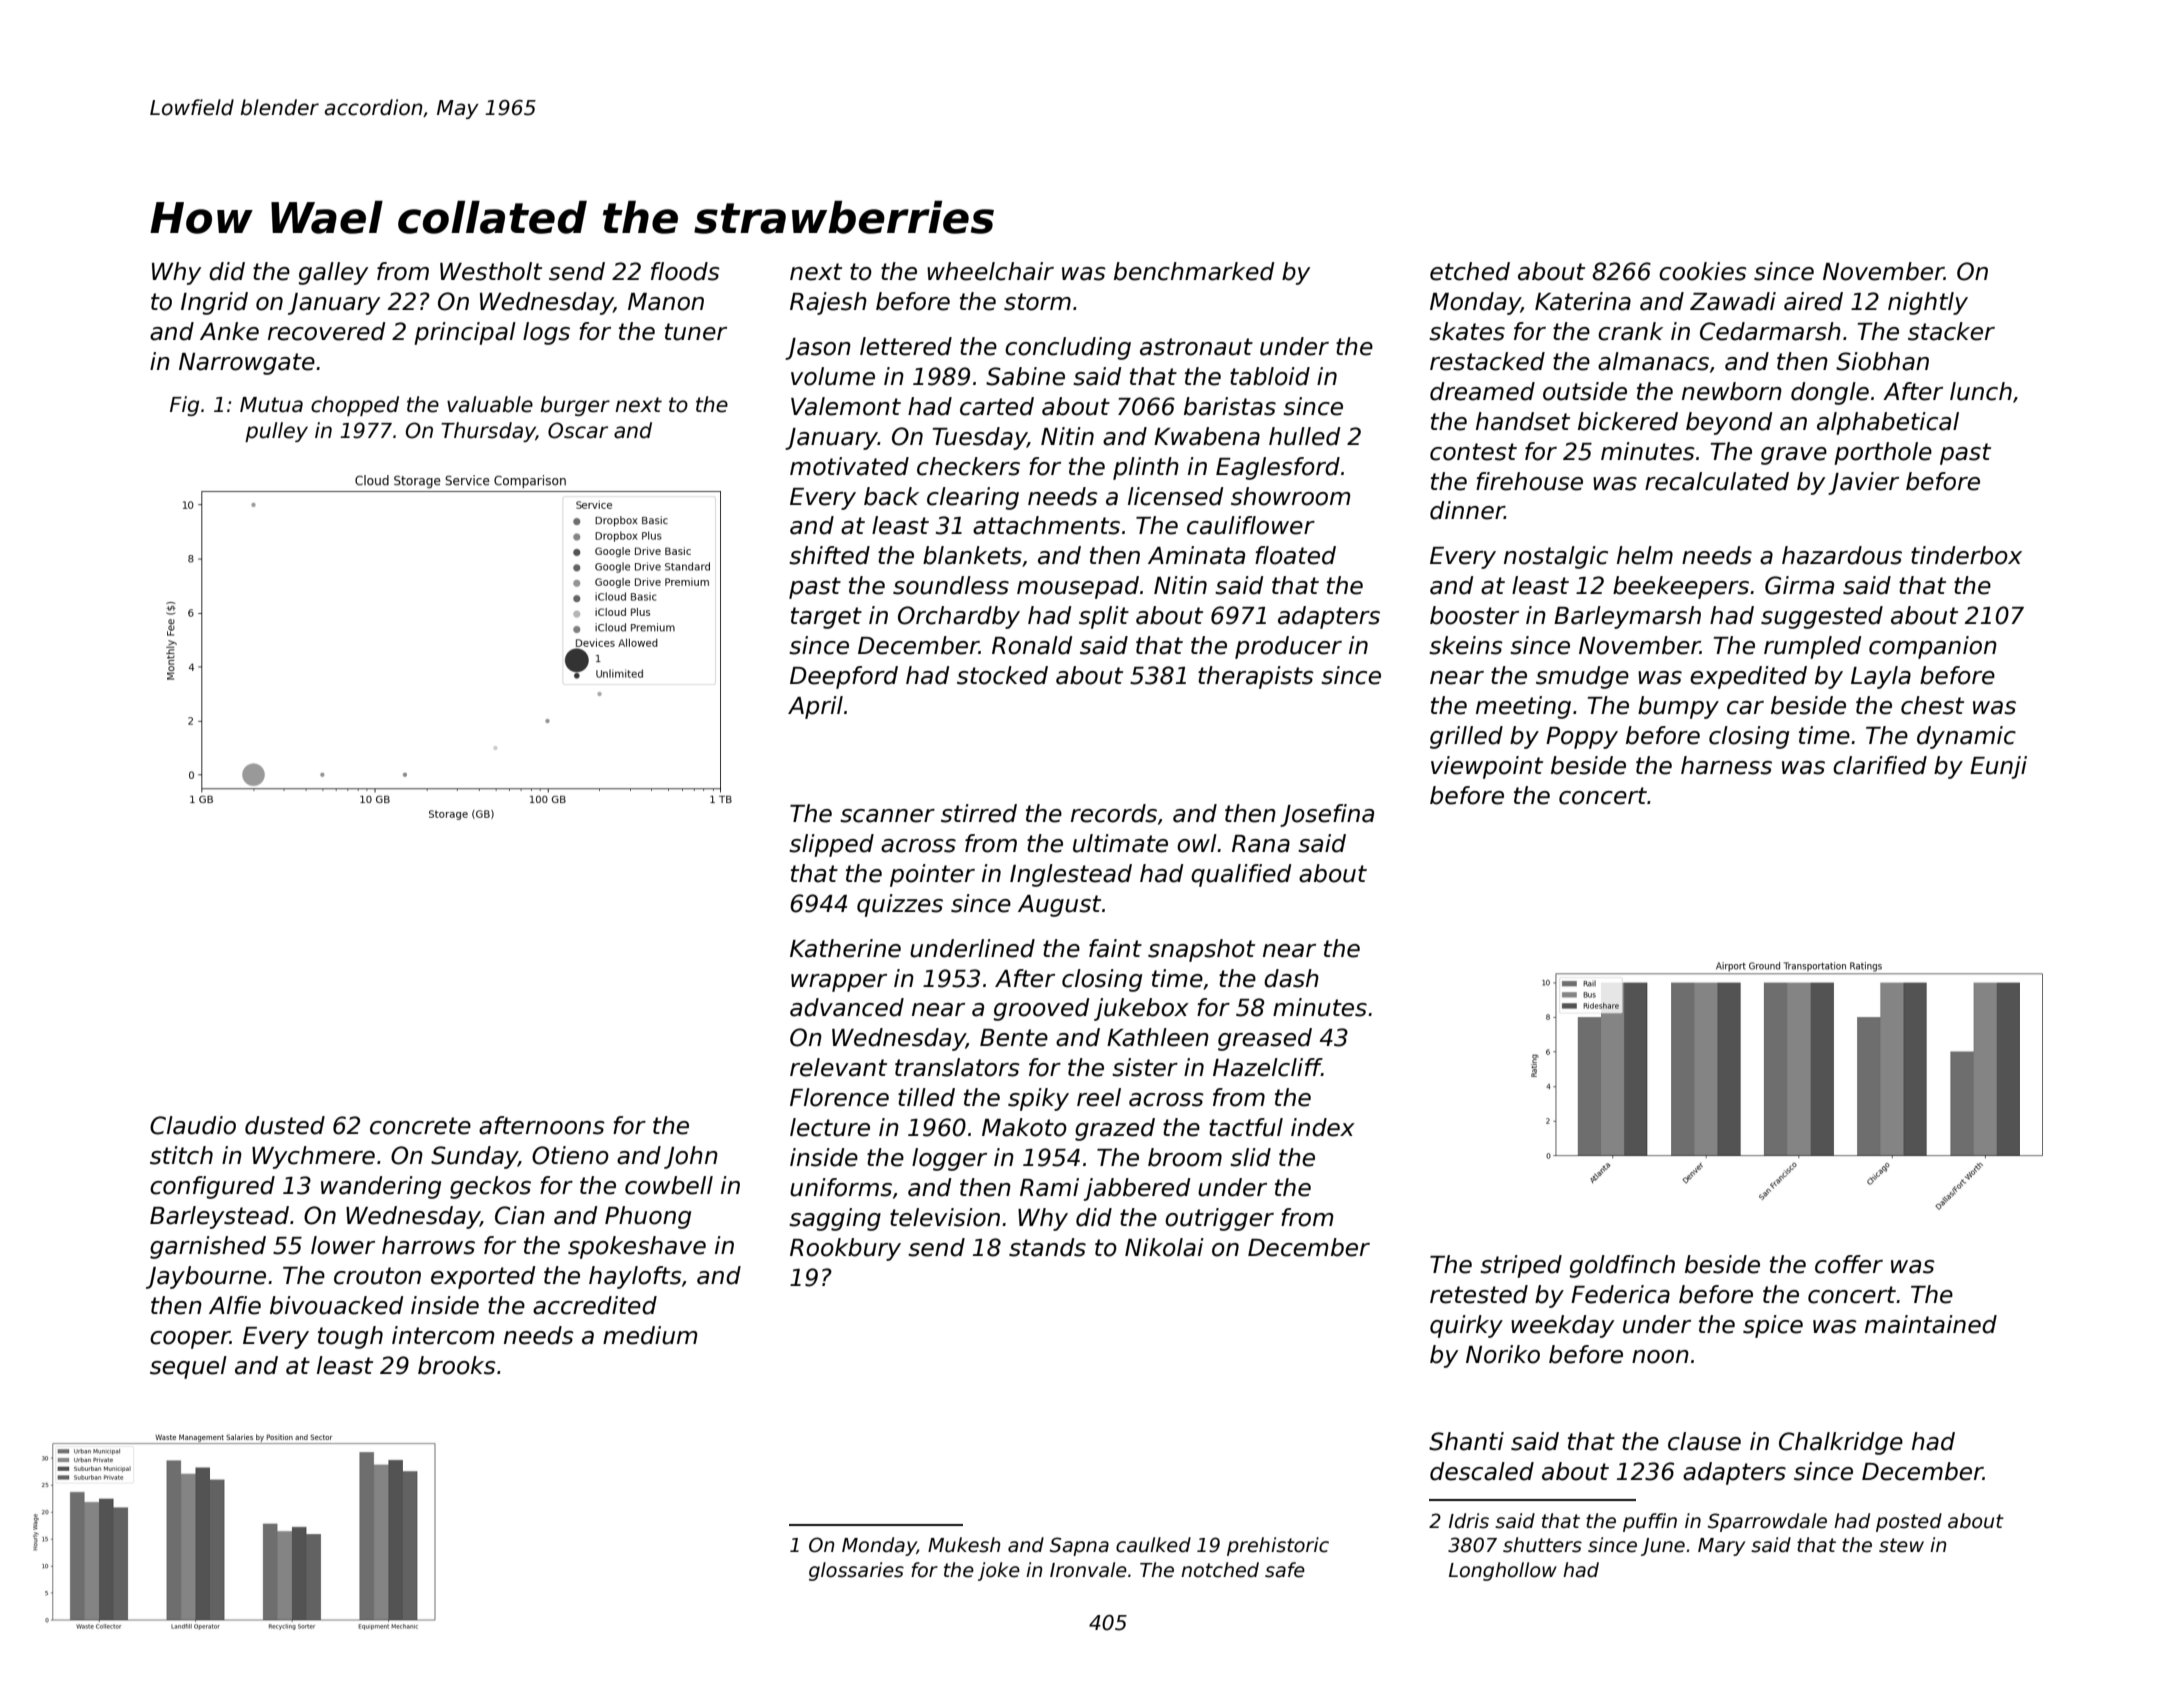 The height and width of the screenshot is (1683, 2178). Describe the element at coordinates (1323, 1127) in the screenshot. I see `index` at that location.
